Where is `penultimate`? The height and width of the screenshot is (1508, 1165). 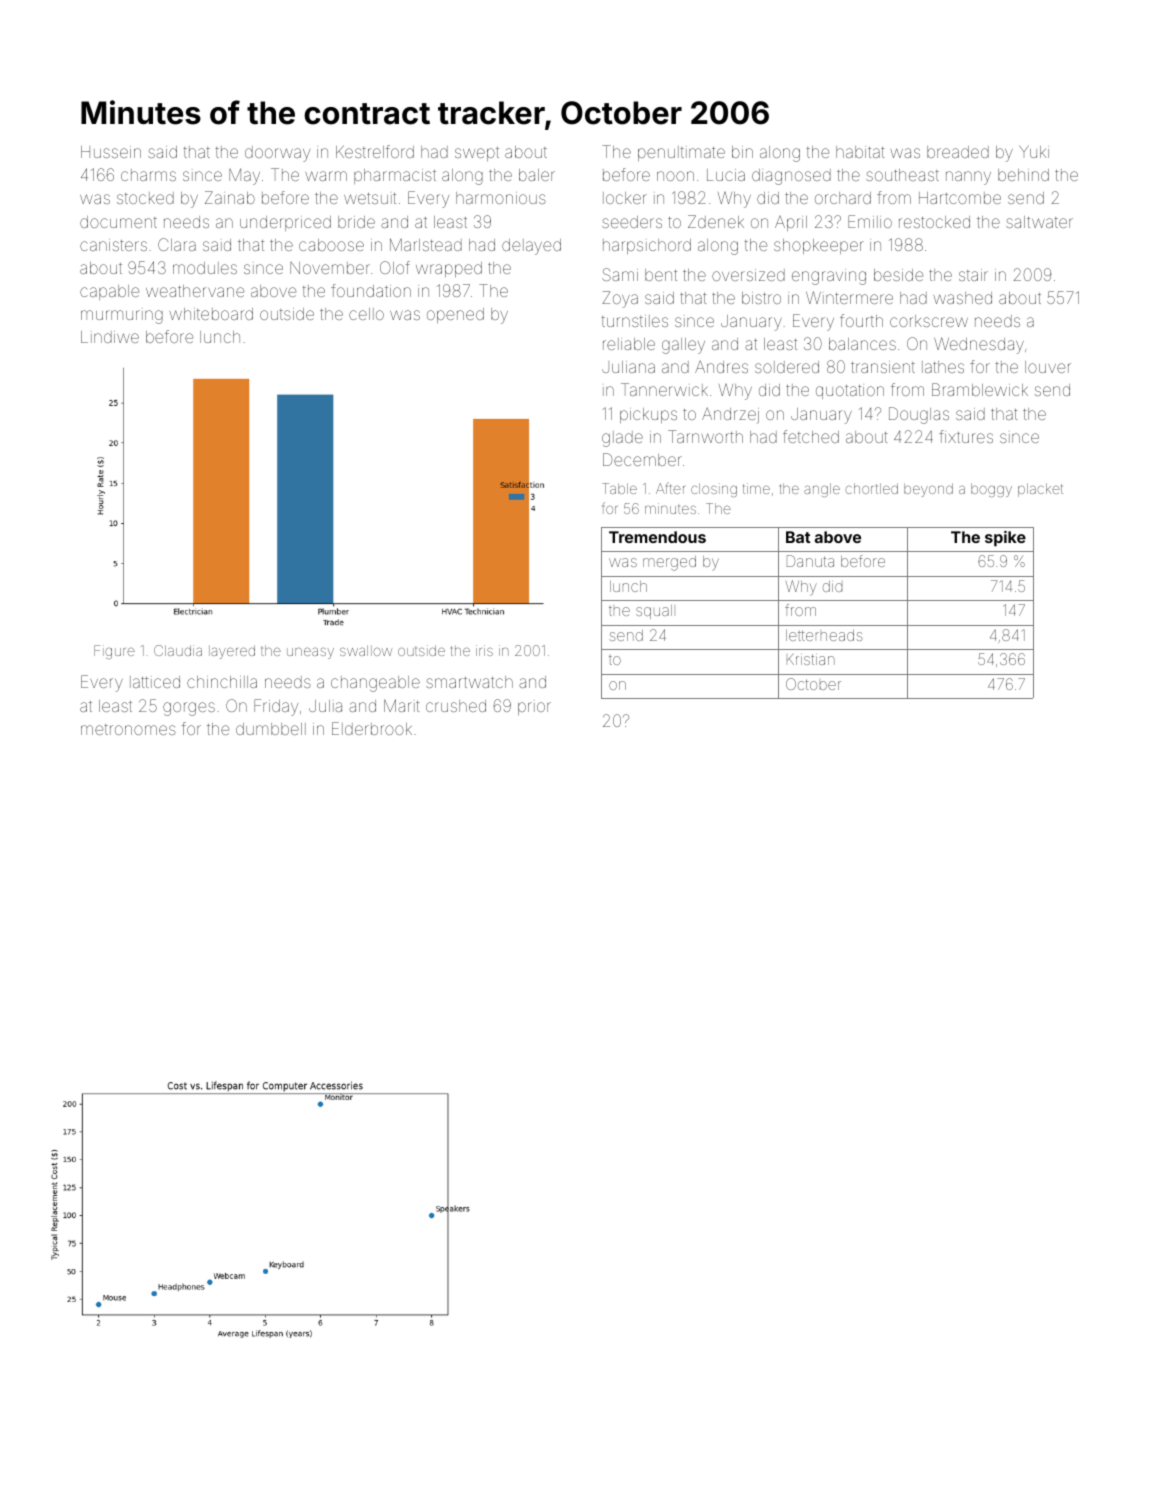
penultimate is located at coordinates (681, 153).
